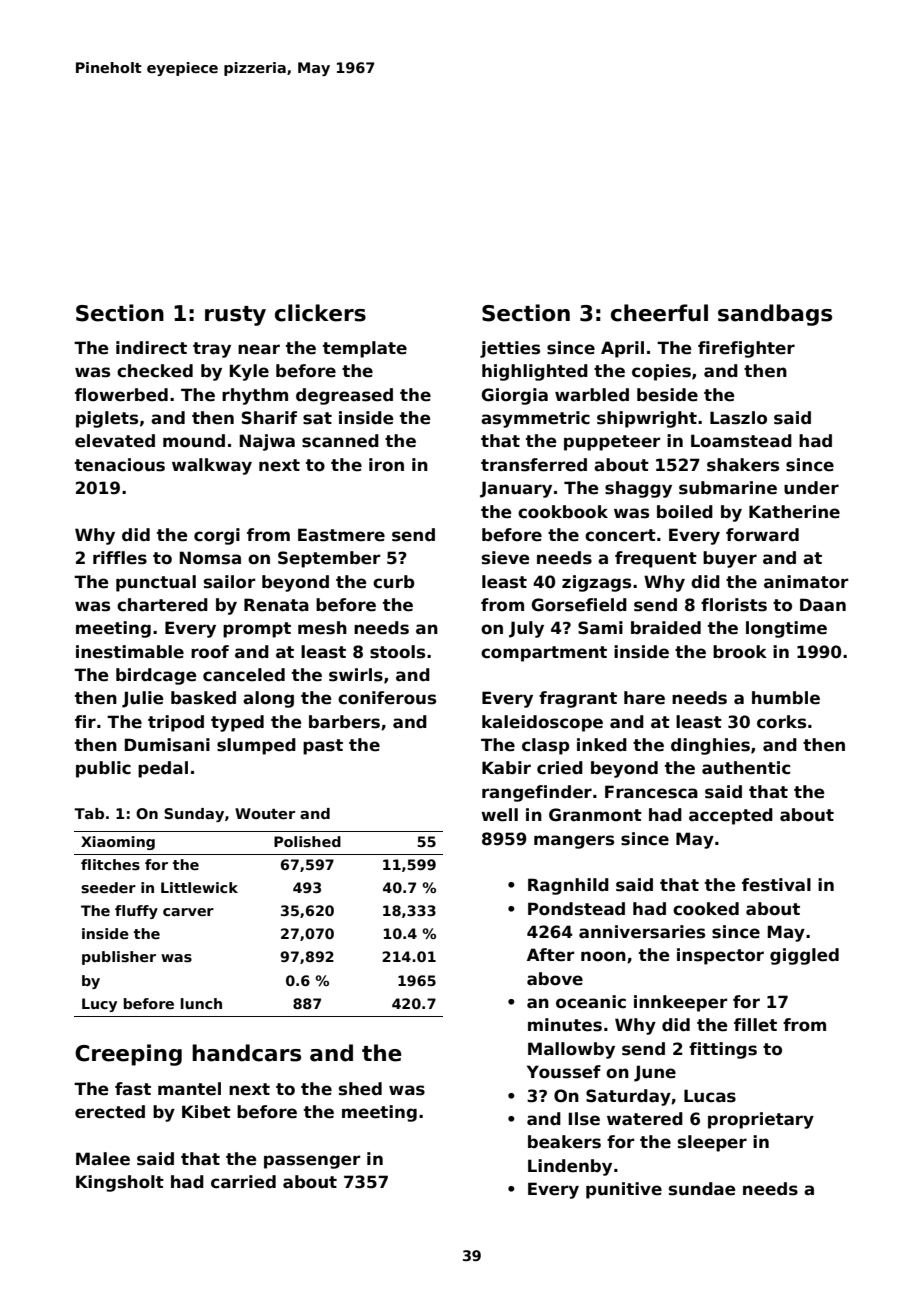 This screenshot has width=924, height=1314. I want to click on walkway, so click(212, 466).
